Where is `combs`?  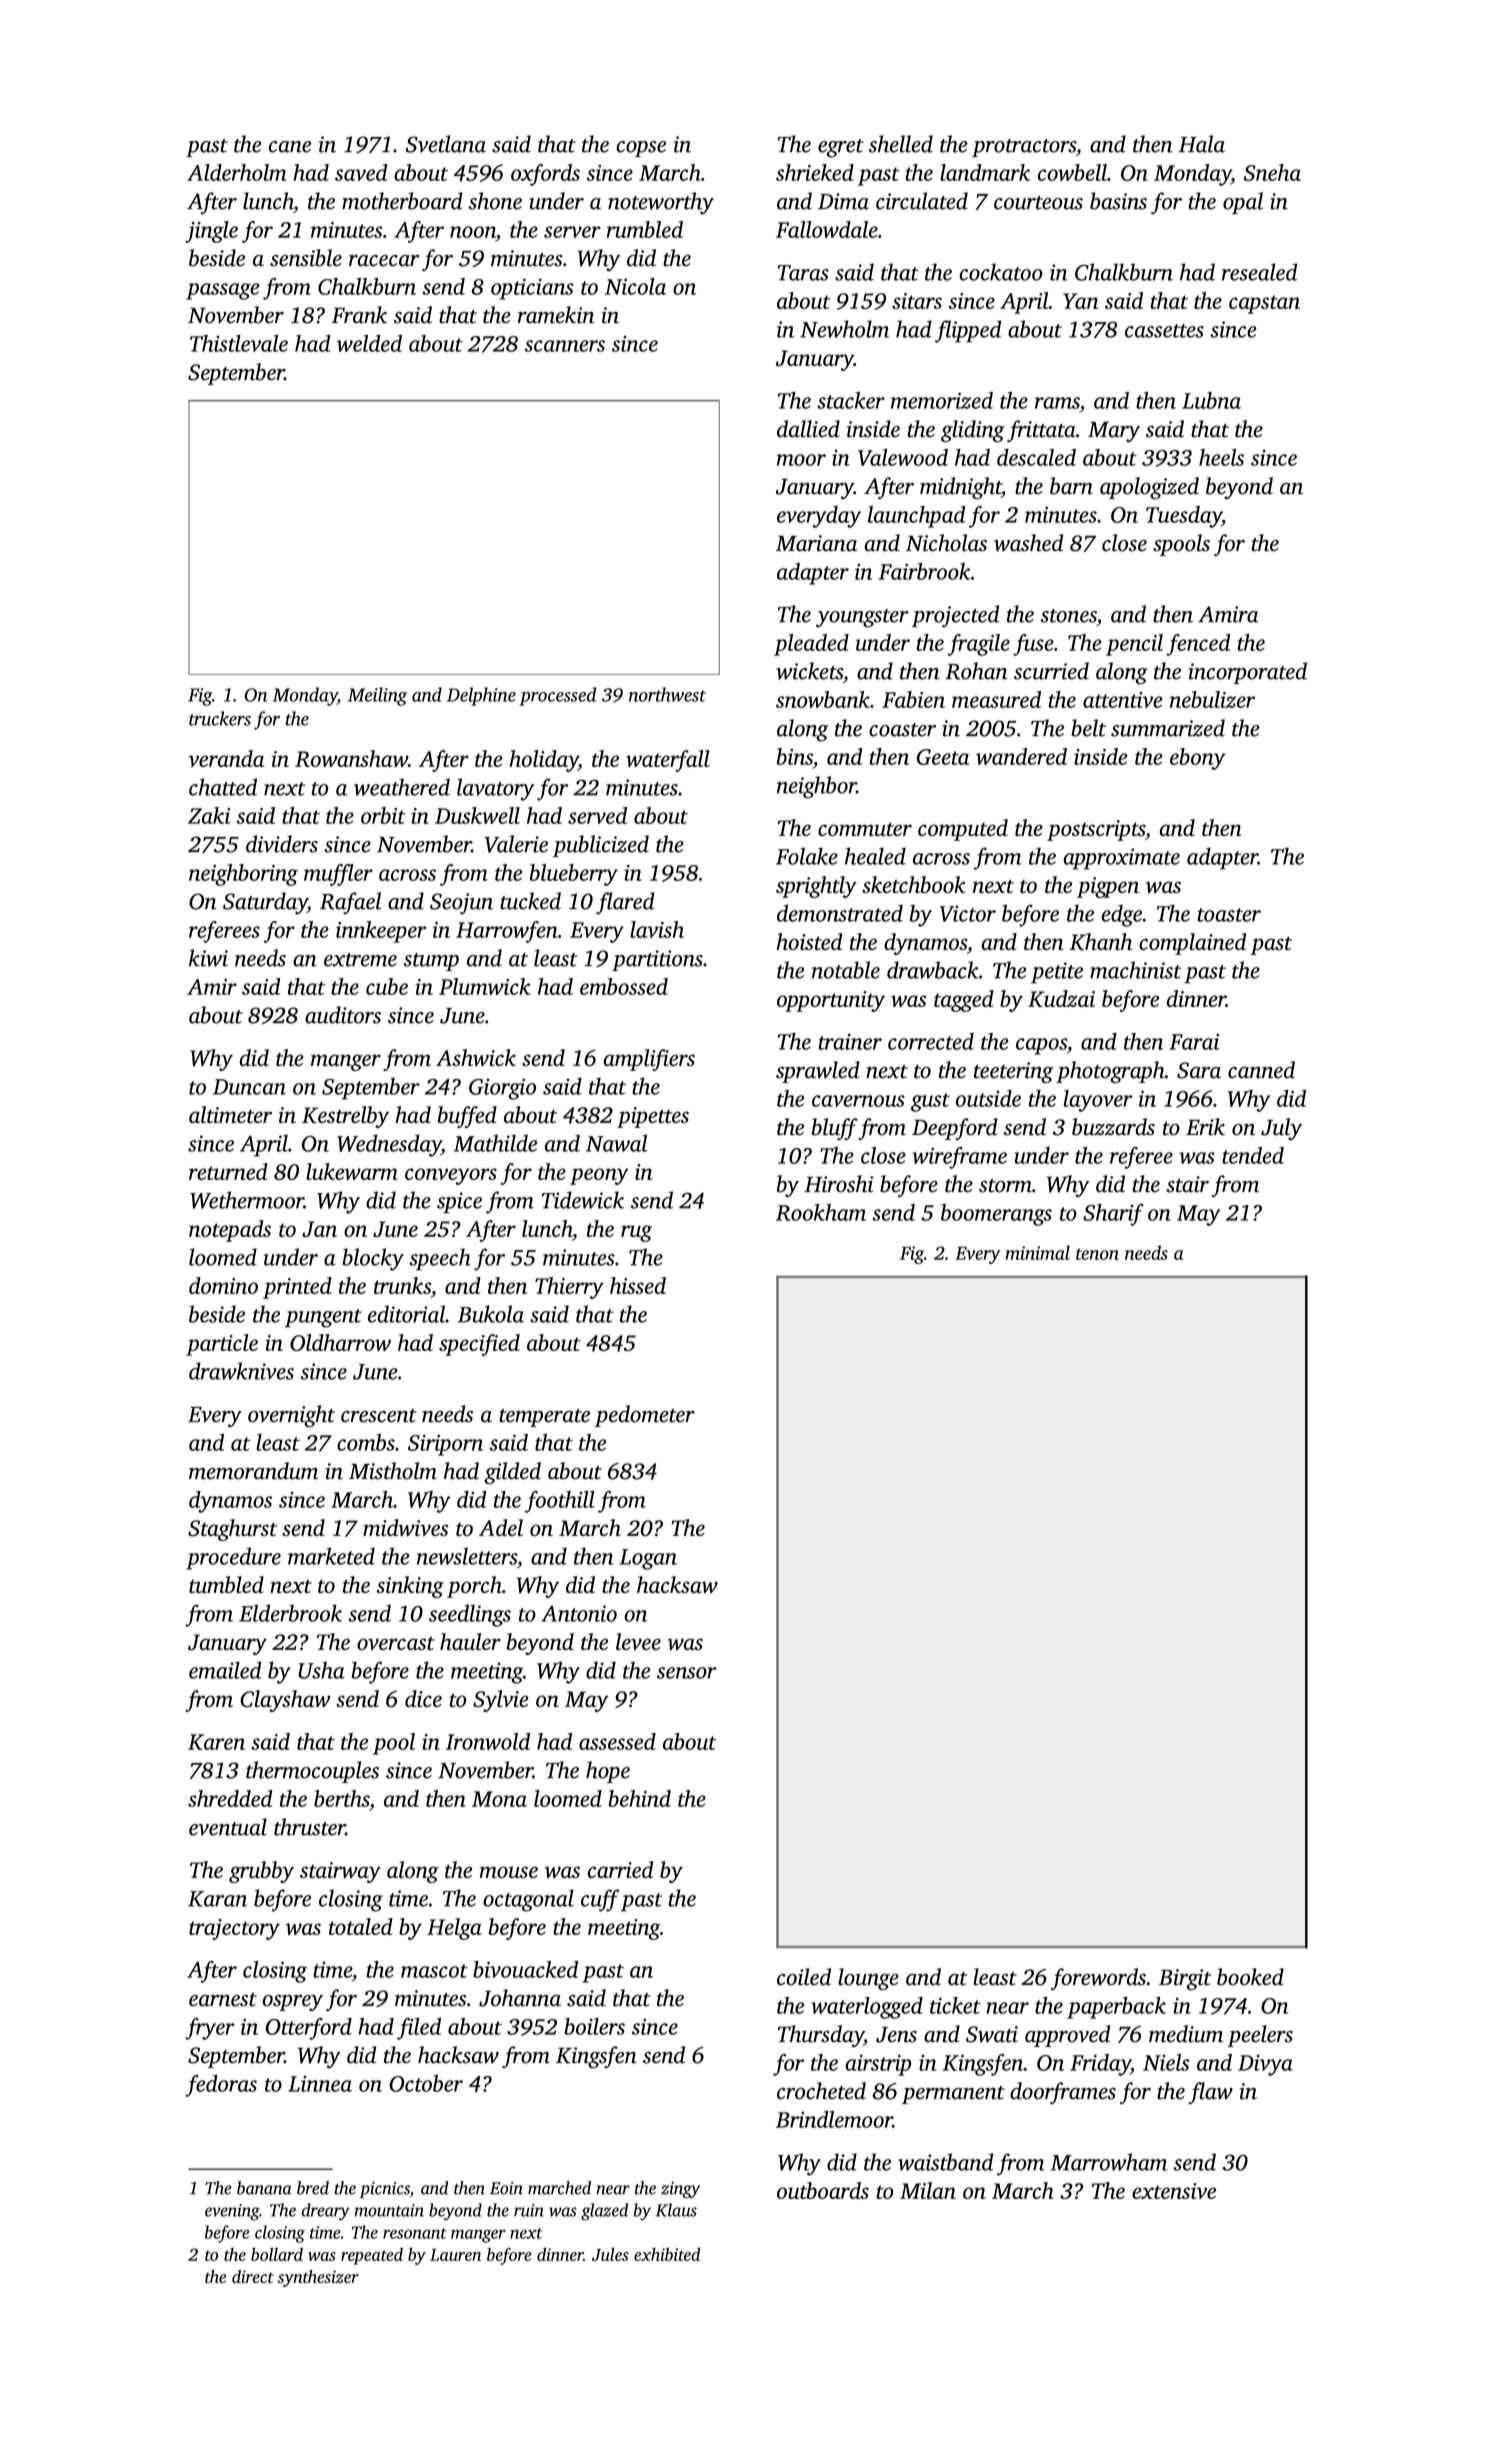 combs is located at coordinates (366, 1442).
